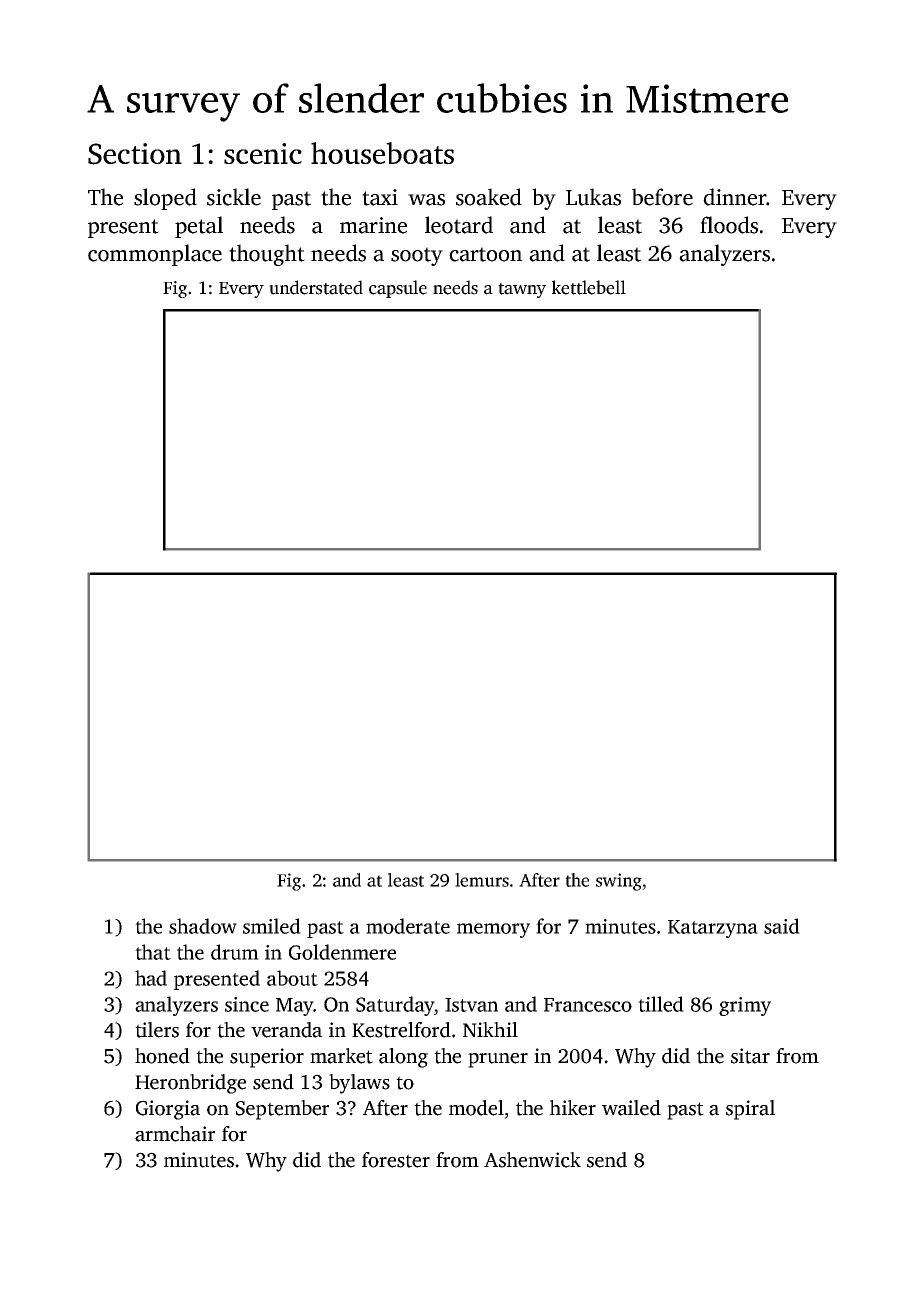 The image size is (924, 1311). Describe the element at coordinates (282, 1110) in the page. I see `September` at that location.
